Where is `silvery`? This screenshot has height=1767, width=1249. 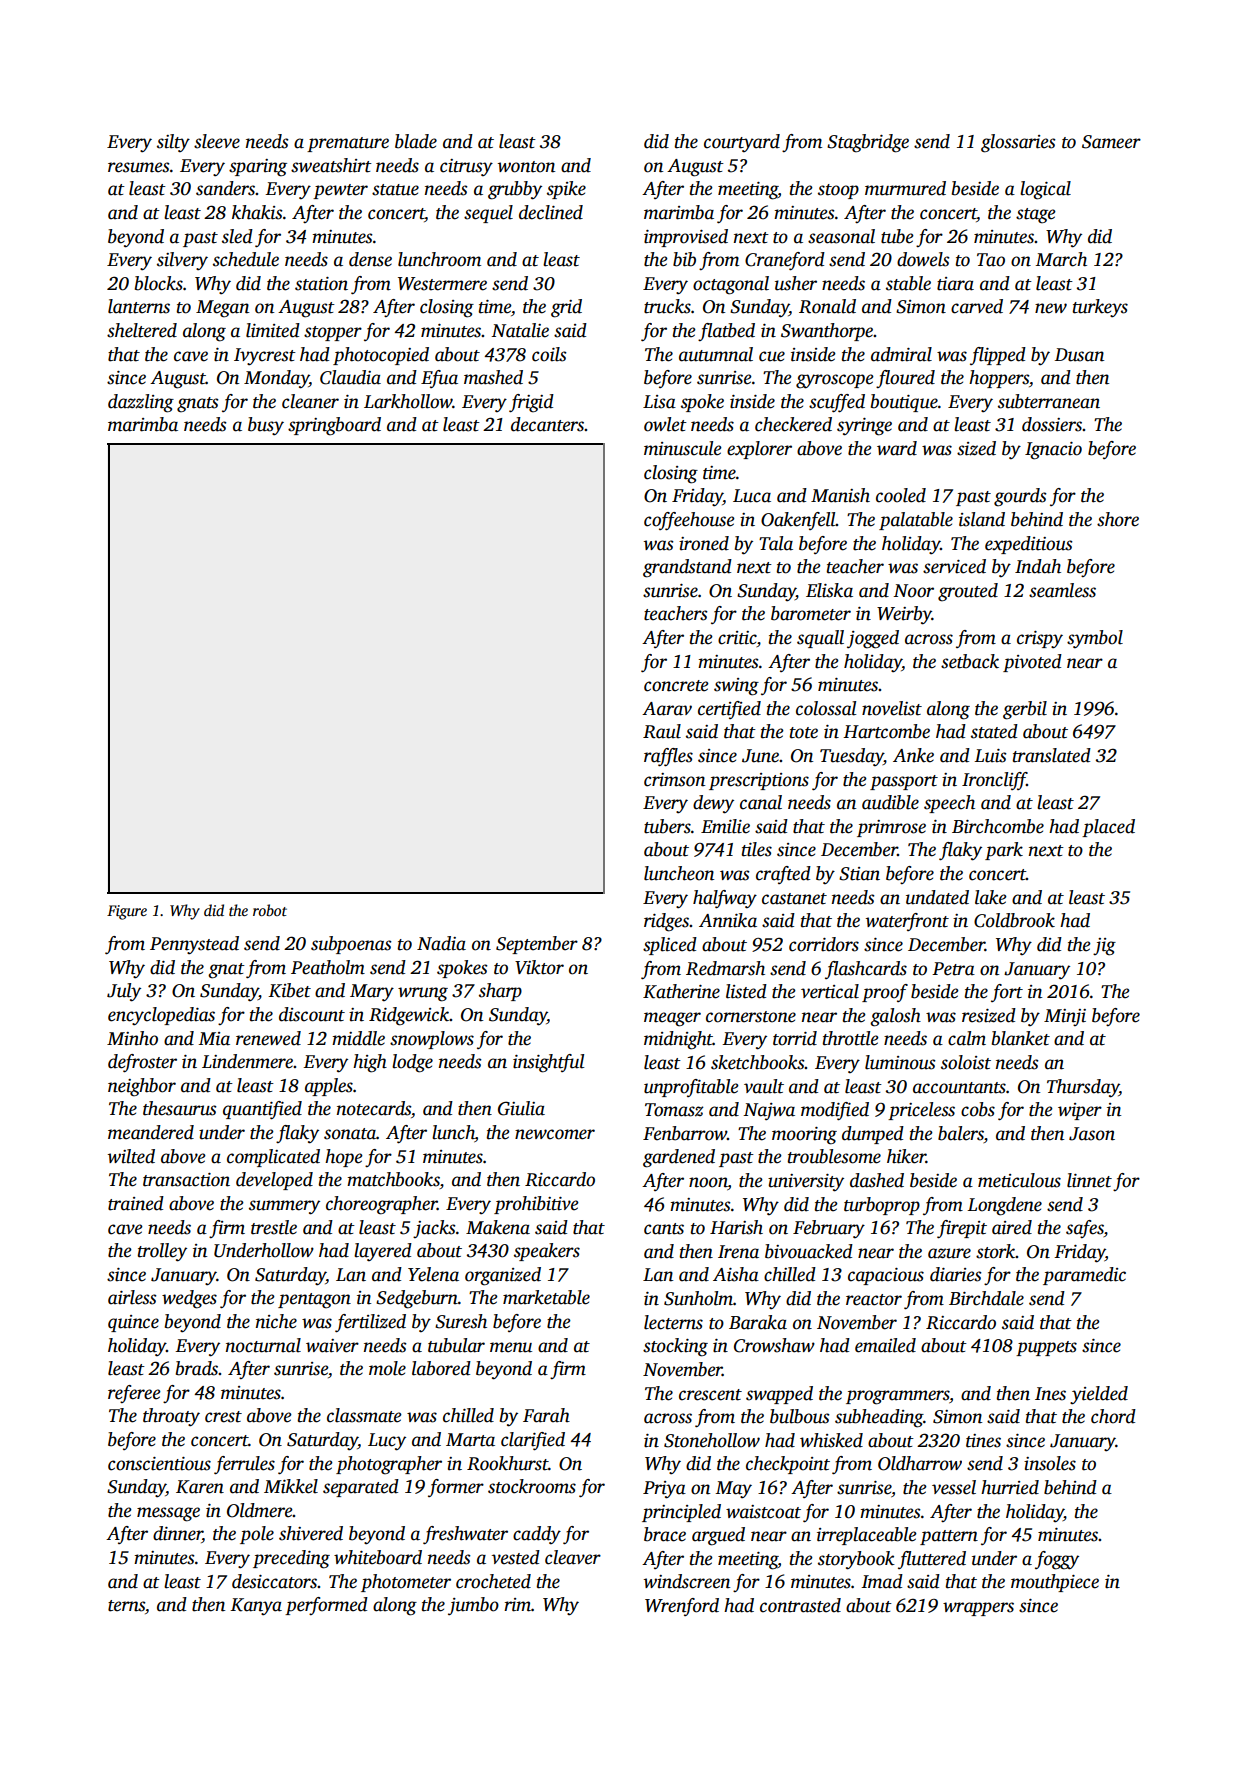 silvery is located at coordinates (182, 261).
